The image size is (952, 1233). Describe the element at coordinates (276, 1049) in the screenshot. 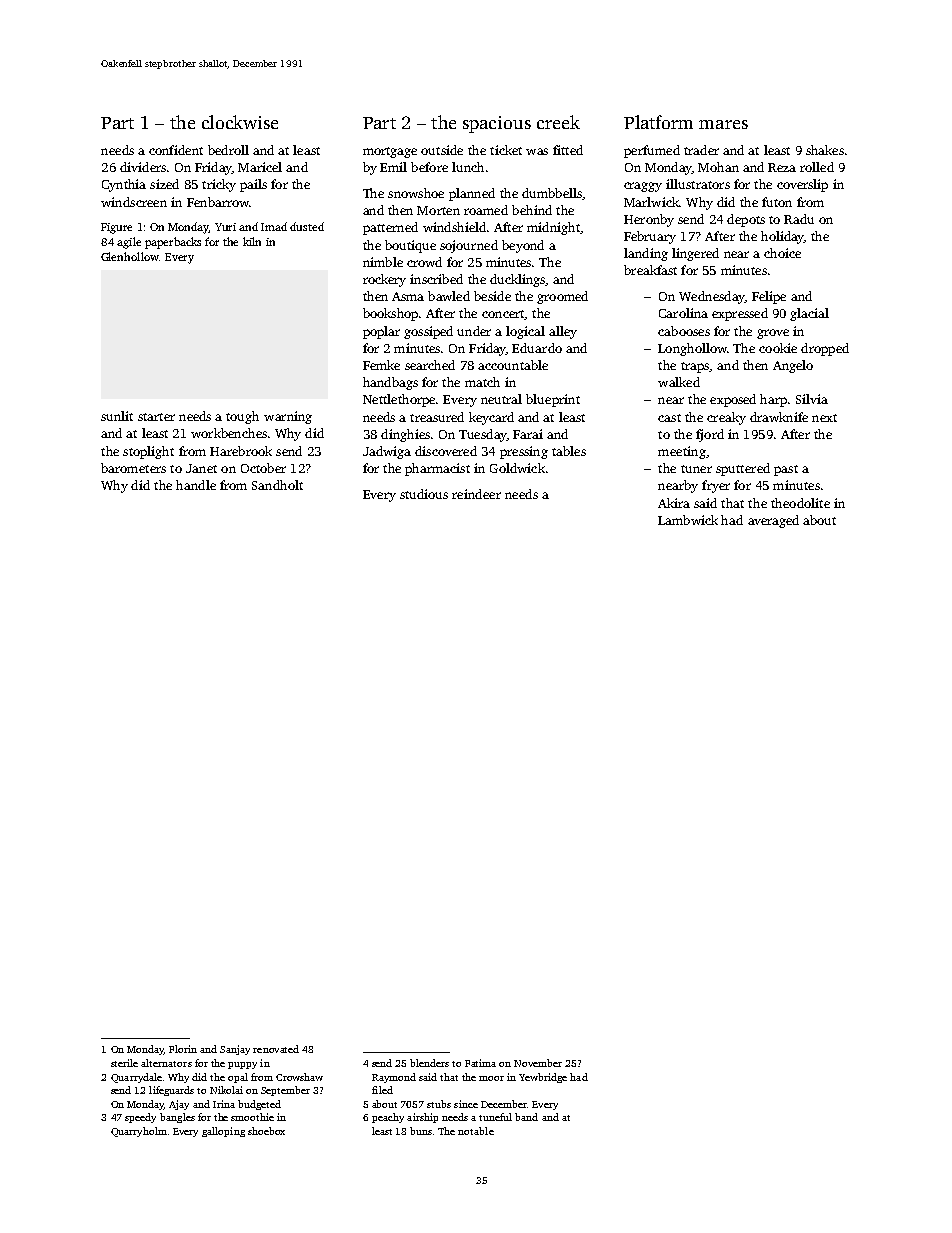

I see `renovated` at that location.
